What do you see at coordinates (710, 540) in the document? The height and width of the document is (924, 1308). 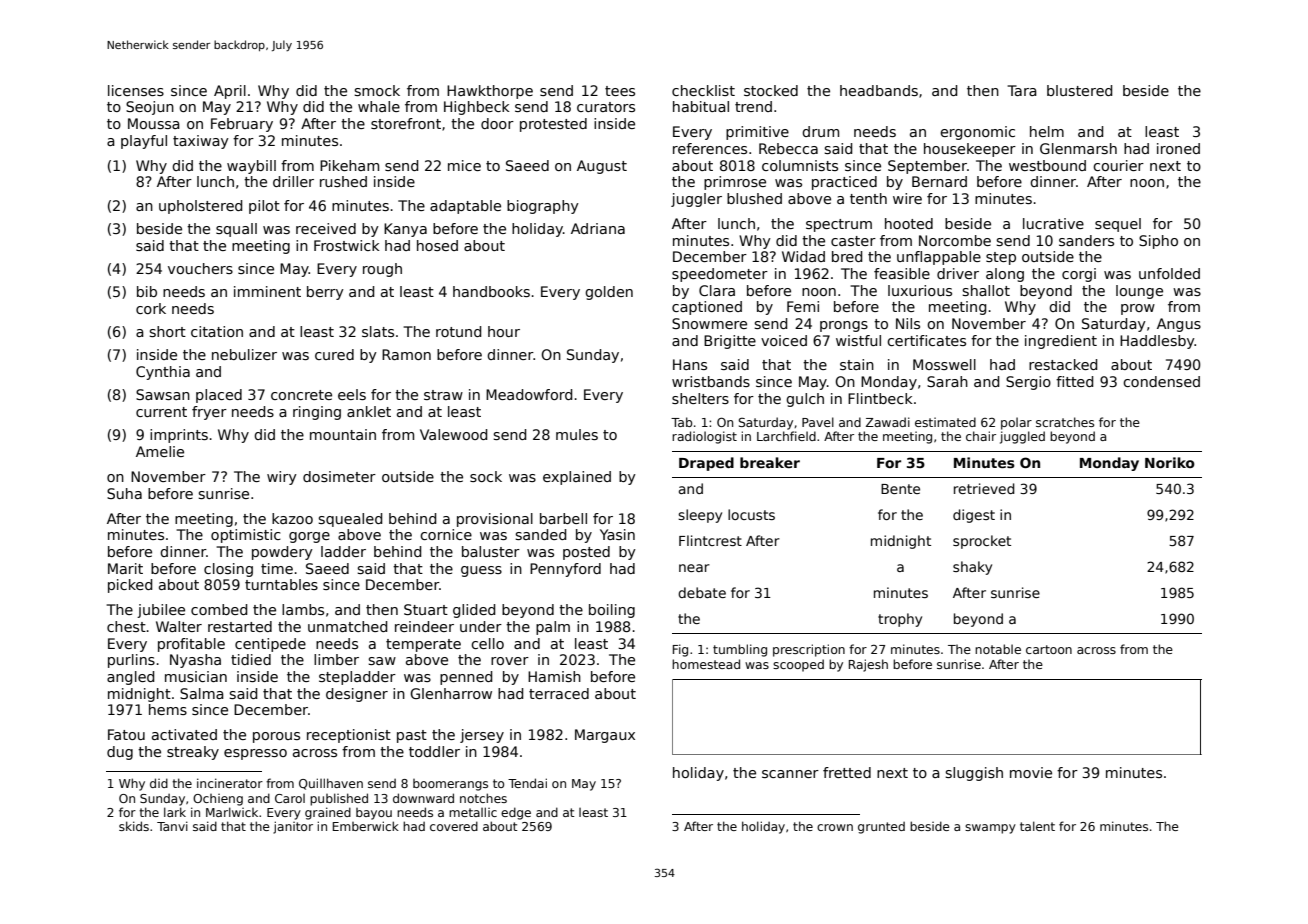 I see `Flintcrest` at bounding box center [710, 540].
